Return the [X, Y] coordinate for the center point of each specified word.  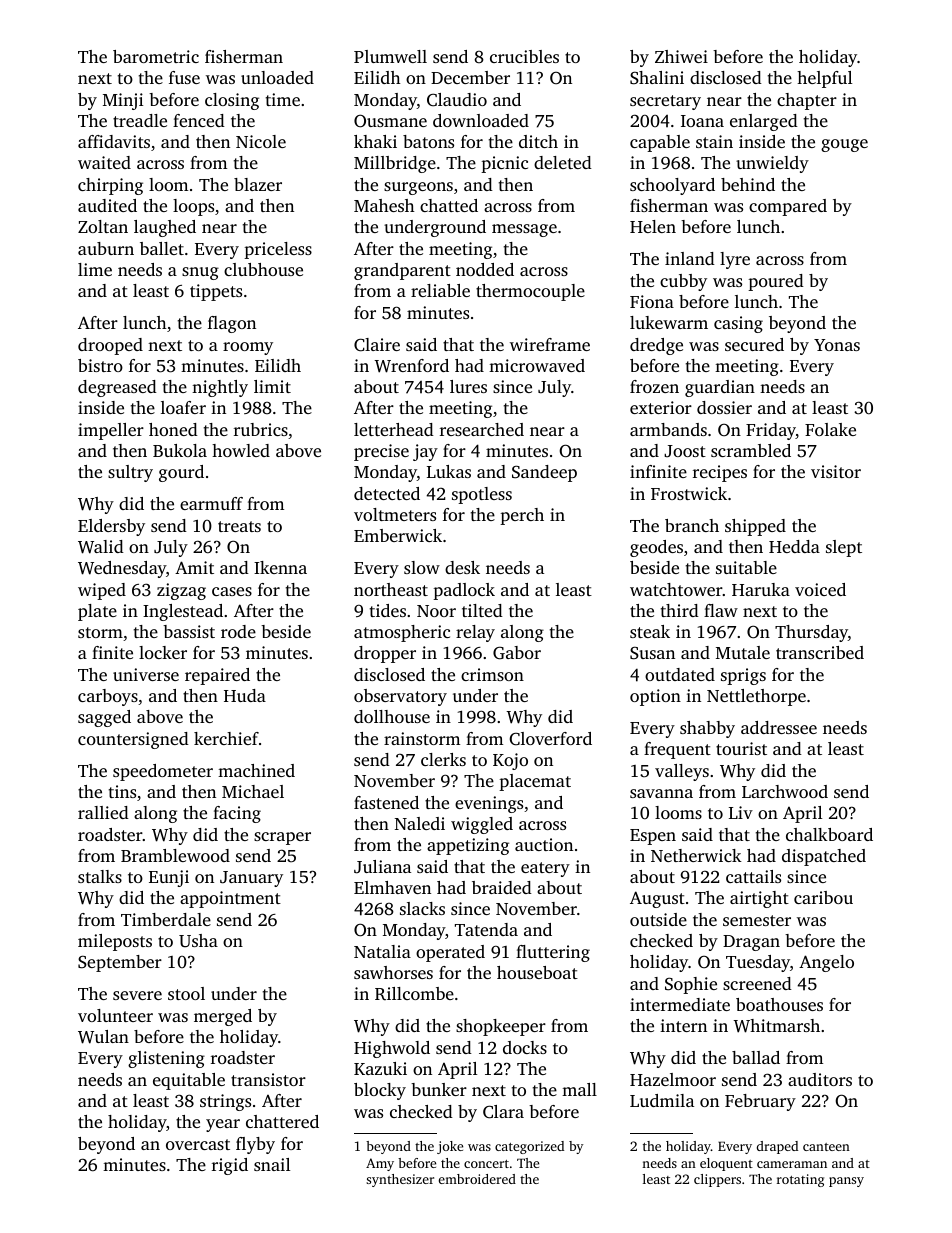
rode [238, 631]
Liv [741, 812]
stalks [100, 876]
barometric [156, 56]
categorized [529, 1147]
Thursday [811, 633]
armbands [668, 429]
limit [272, 386]
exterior [661, 407]
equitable [189, 1081]
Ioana [702, 121]
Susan [652, 653]
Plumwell [390, 56]
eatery [545, 869]
